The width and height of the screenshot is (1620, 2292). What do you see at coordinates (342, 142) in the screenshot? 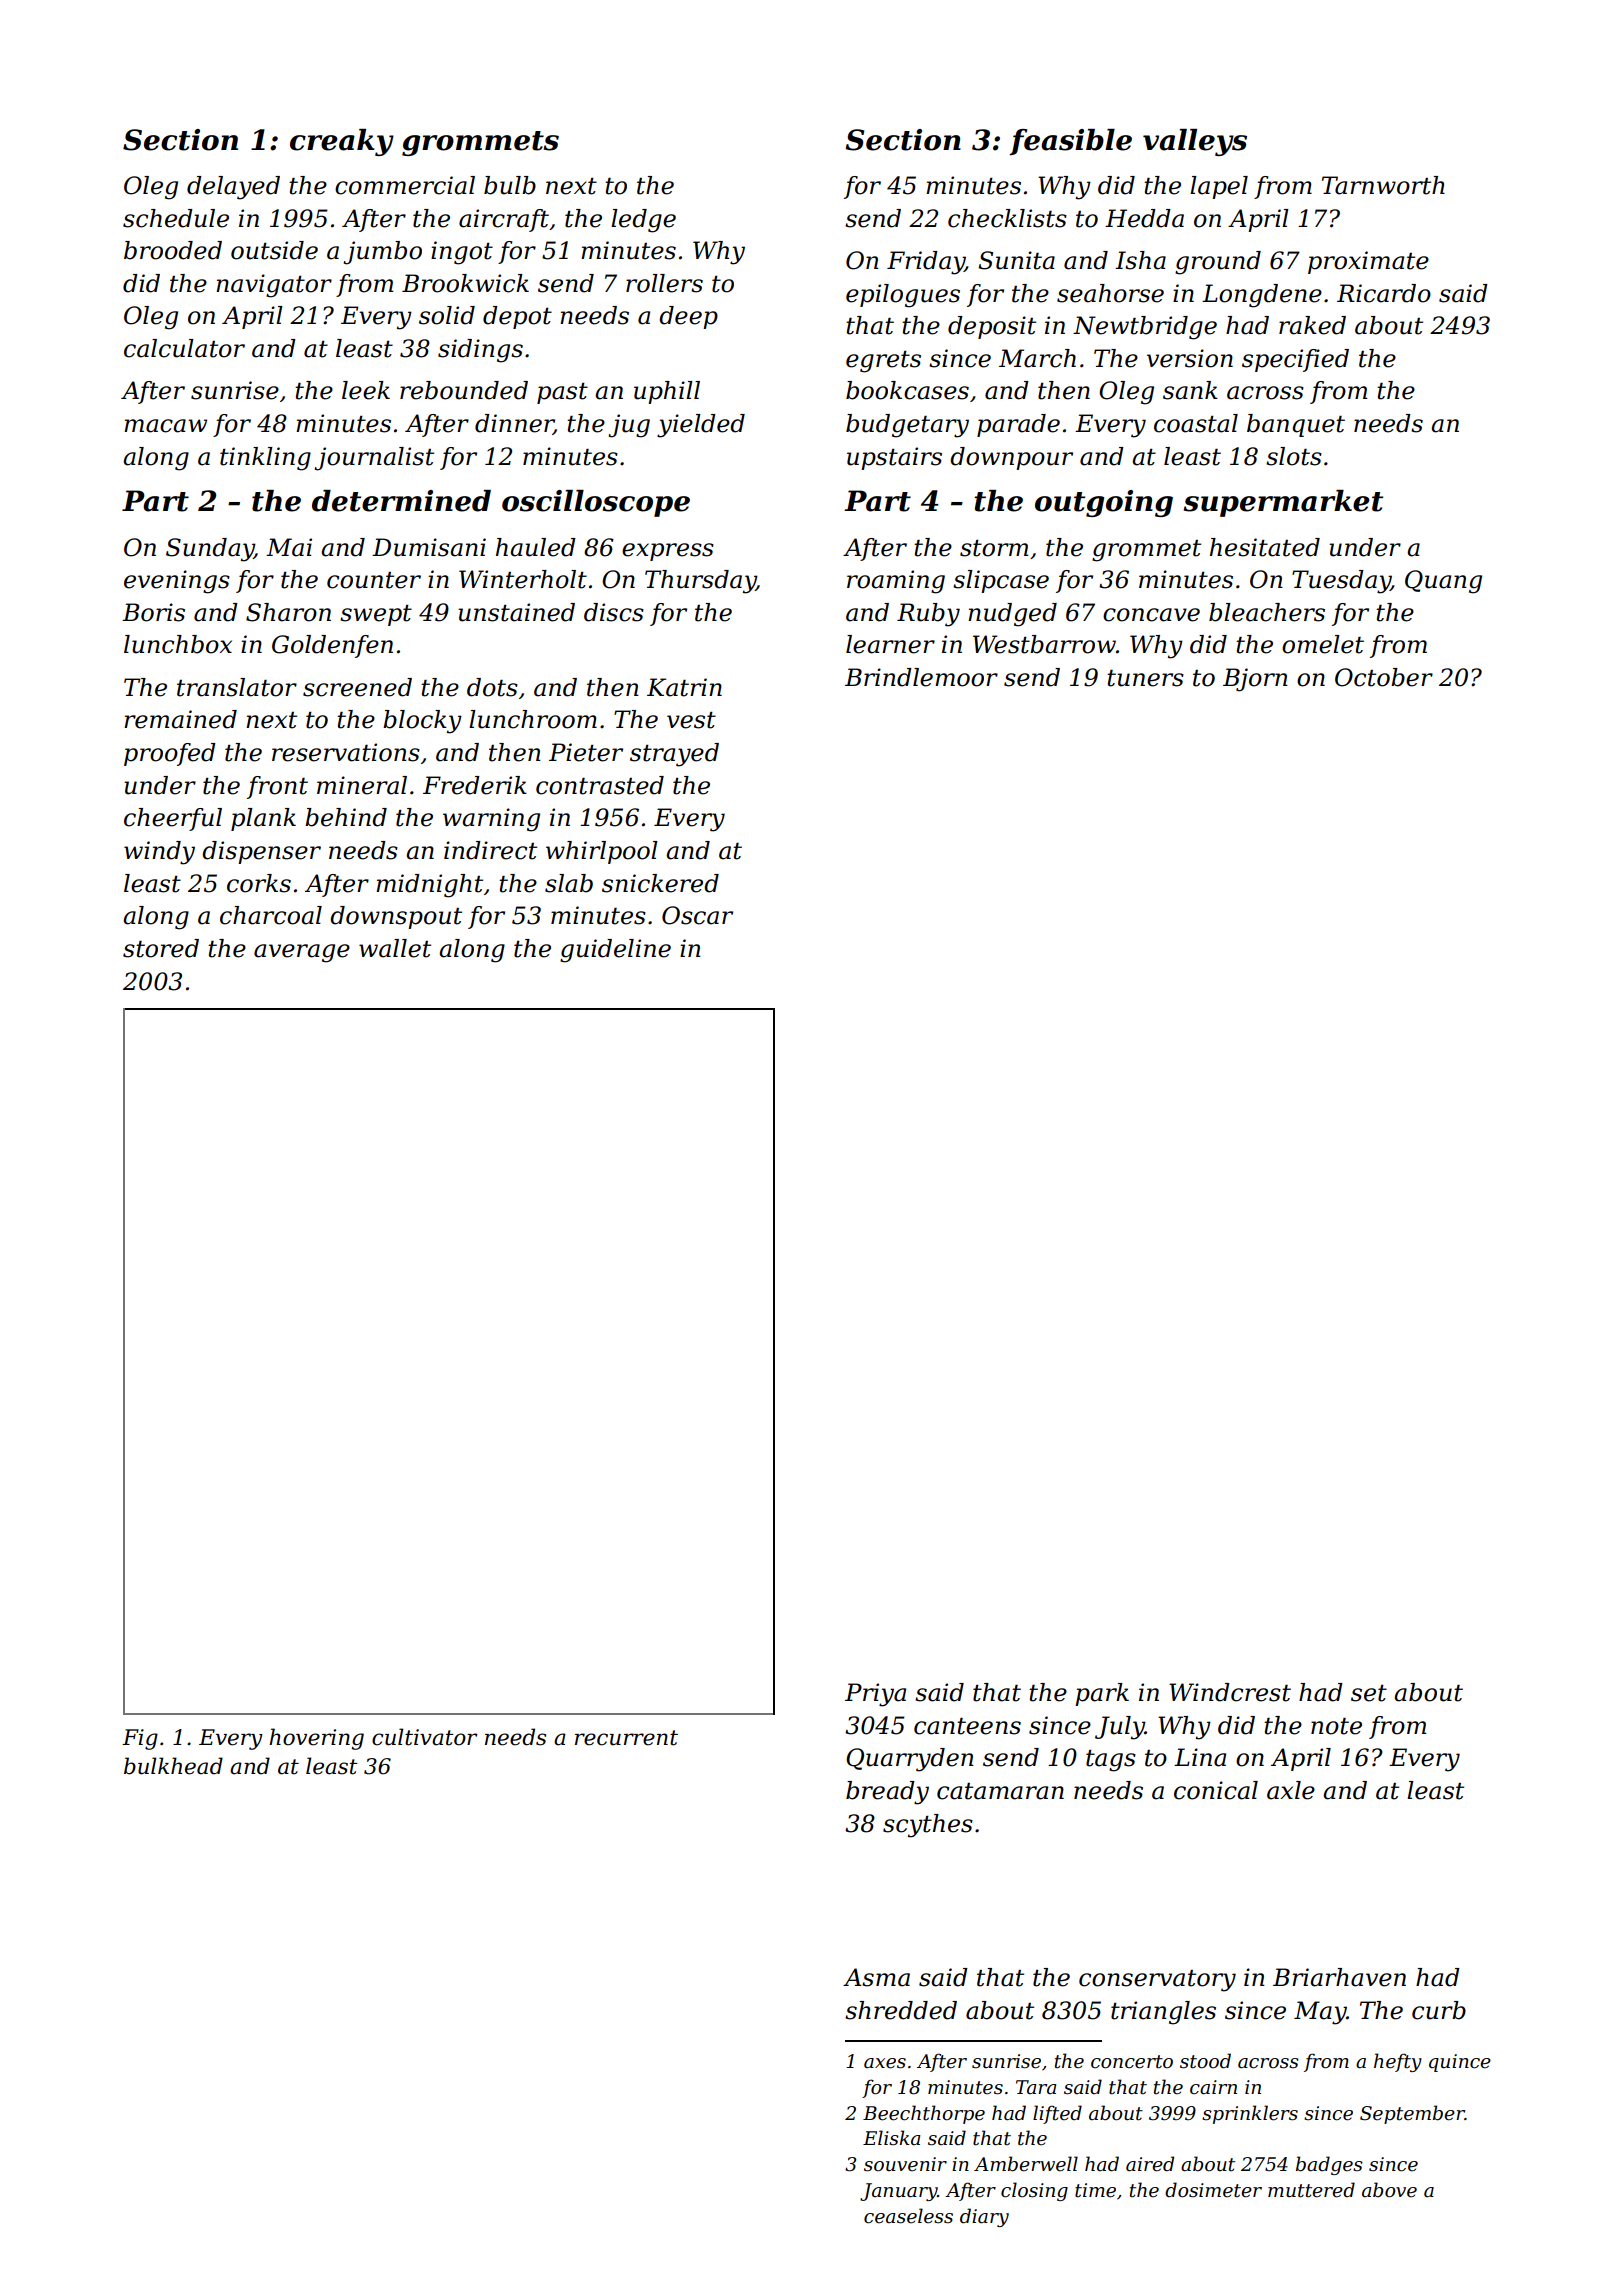
I see `creaky` at bounding box center [342, 142].
